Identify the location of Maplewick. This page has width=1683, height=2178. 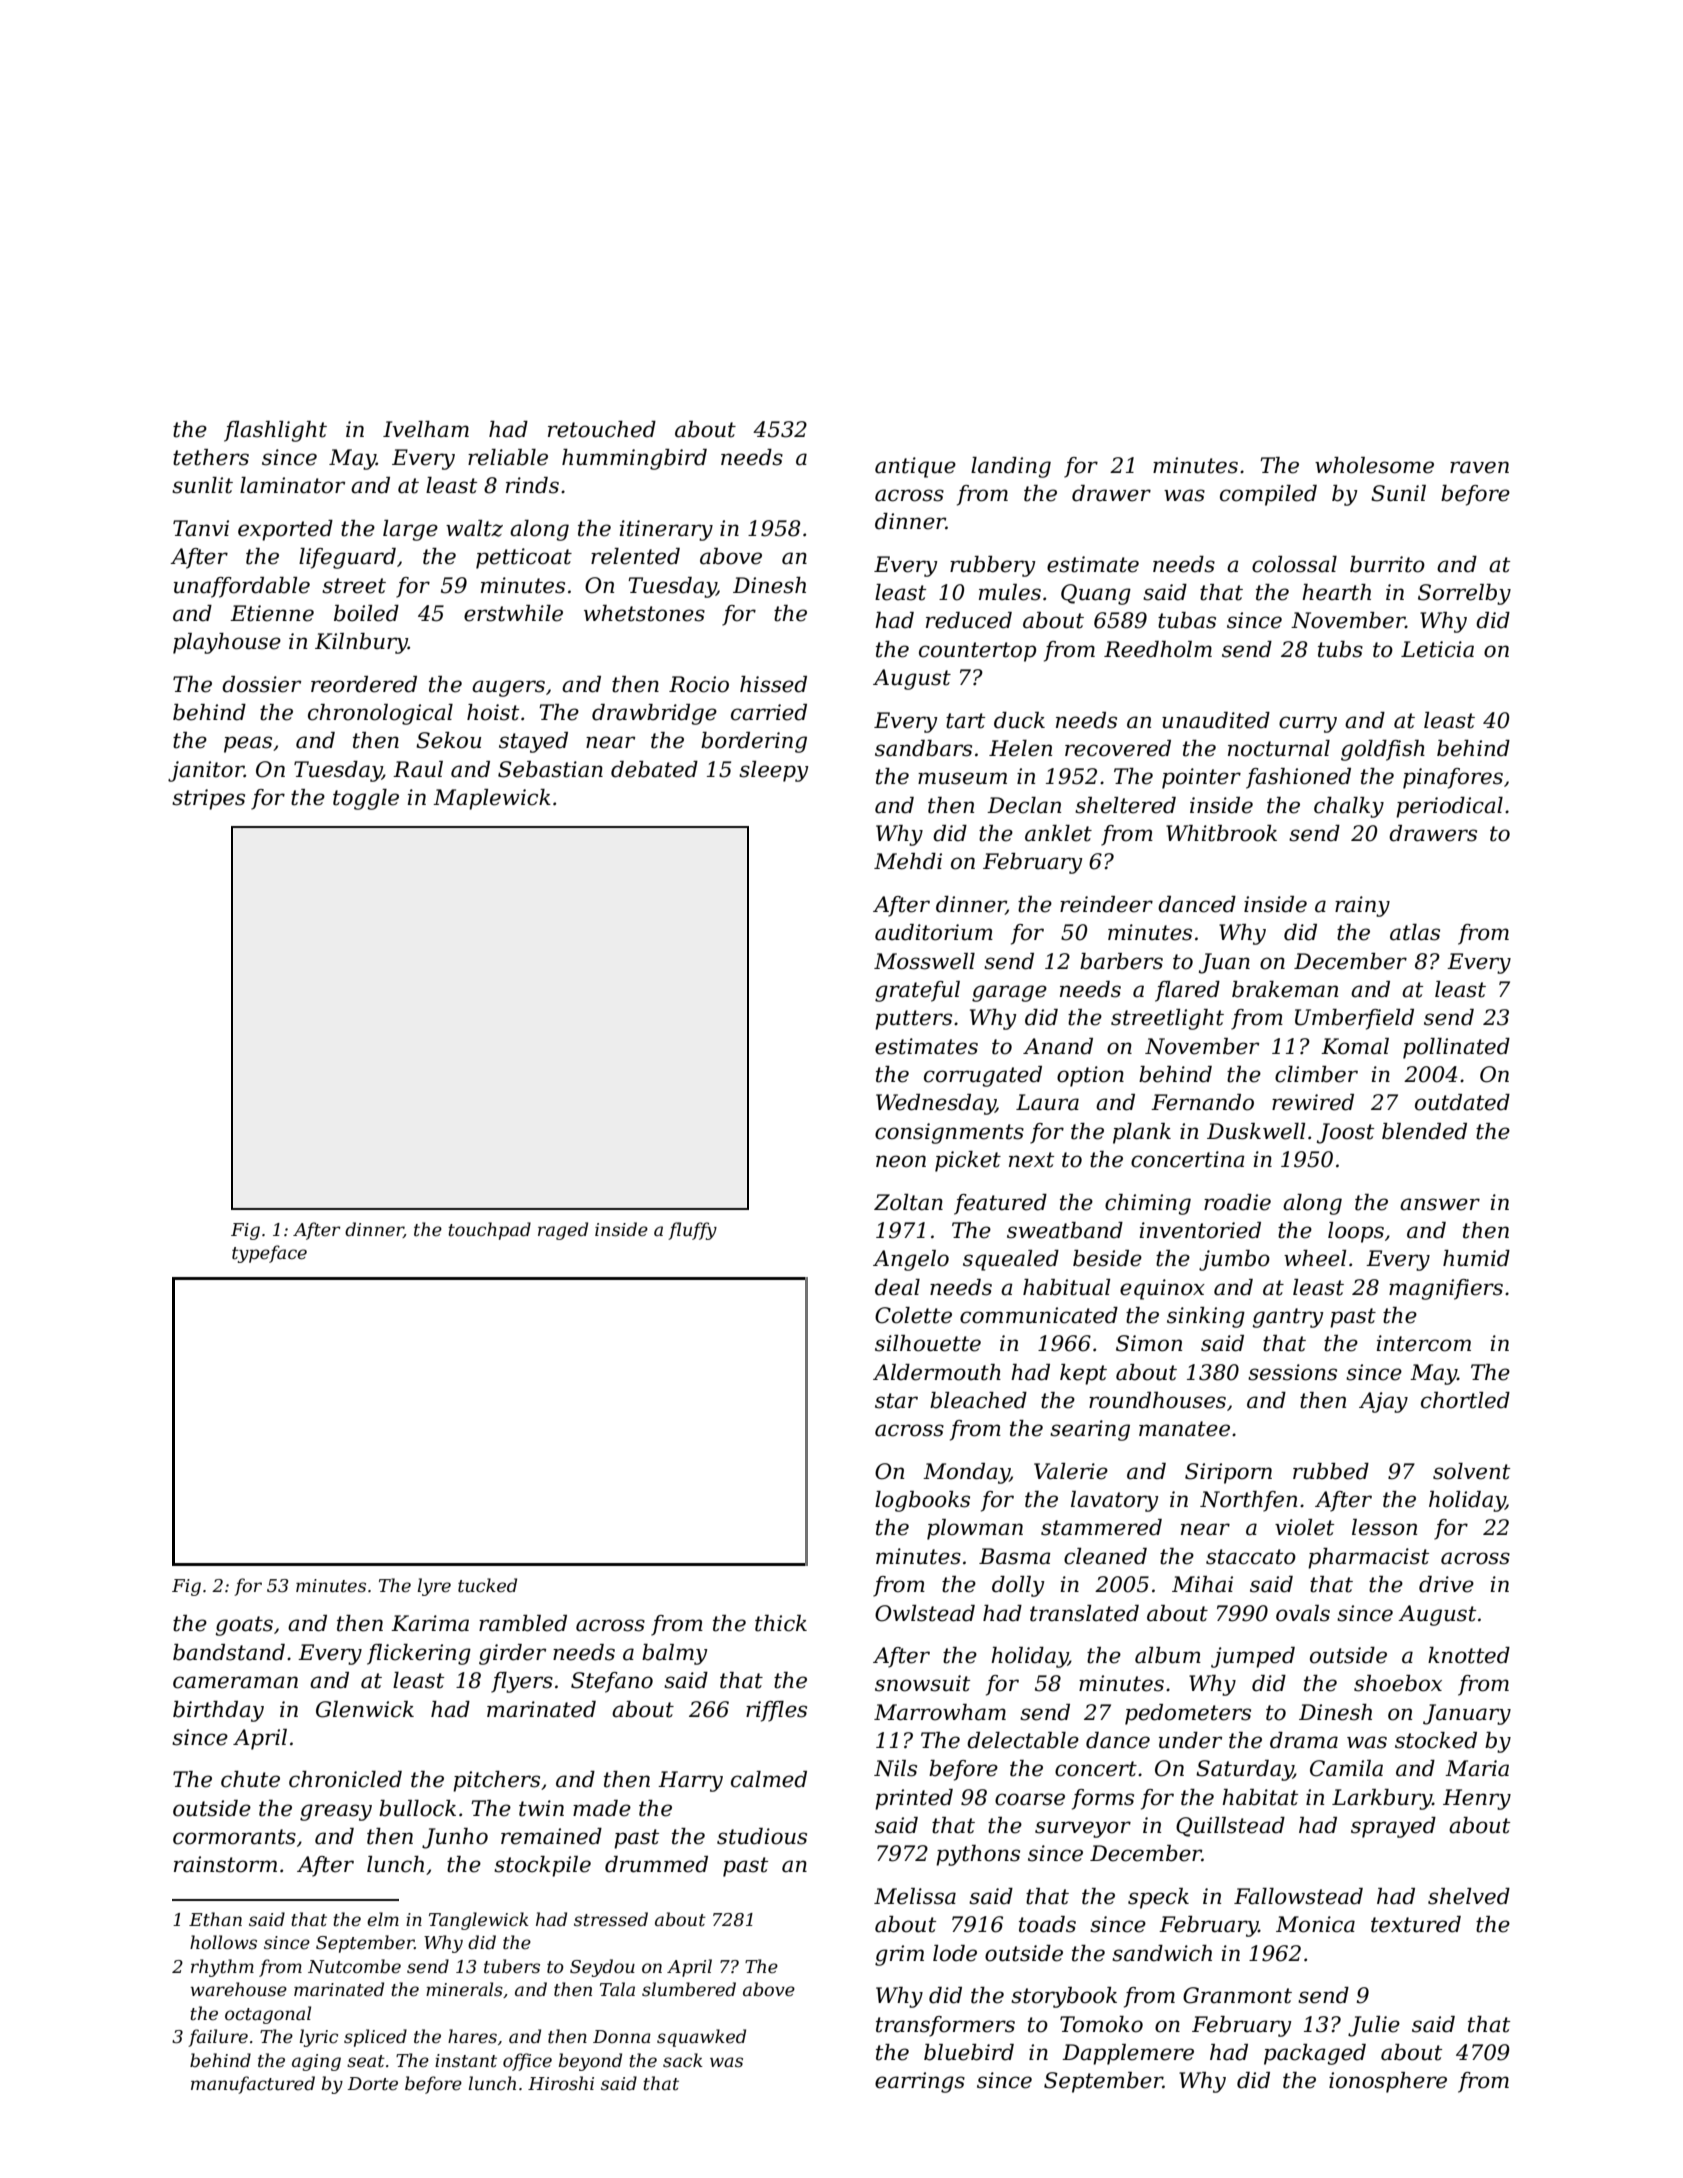
(492, 799).
